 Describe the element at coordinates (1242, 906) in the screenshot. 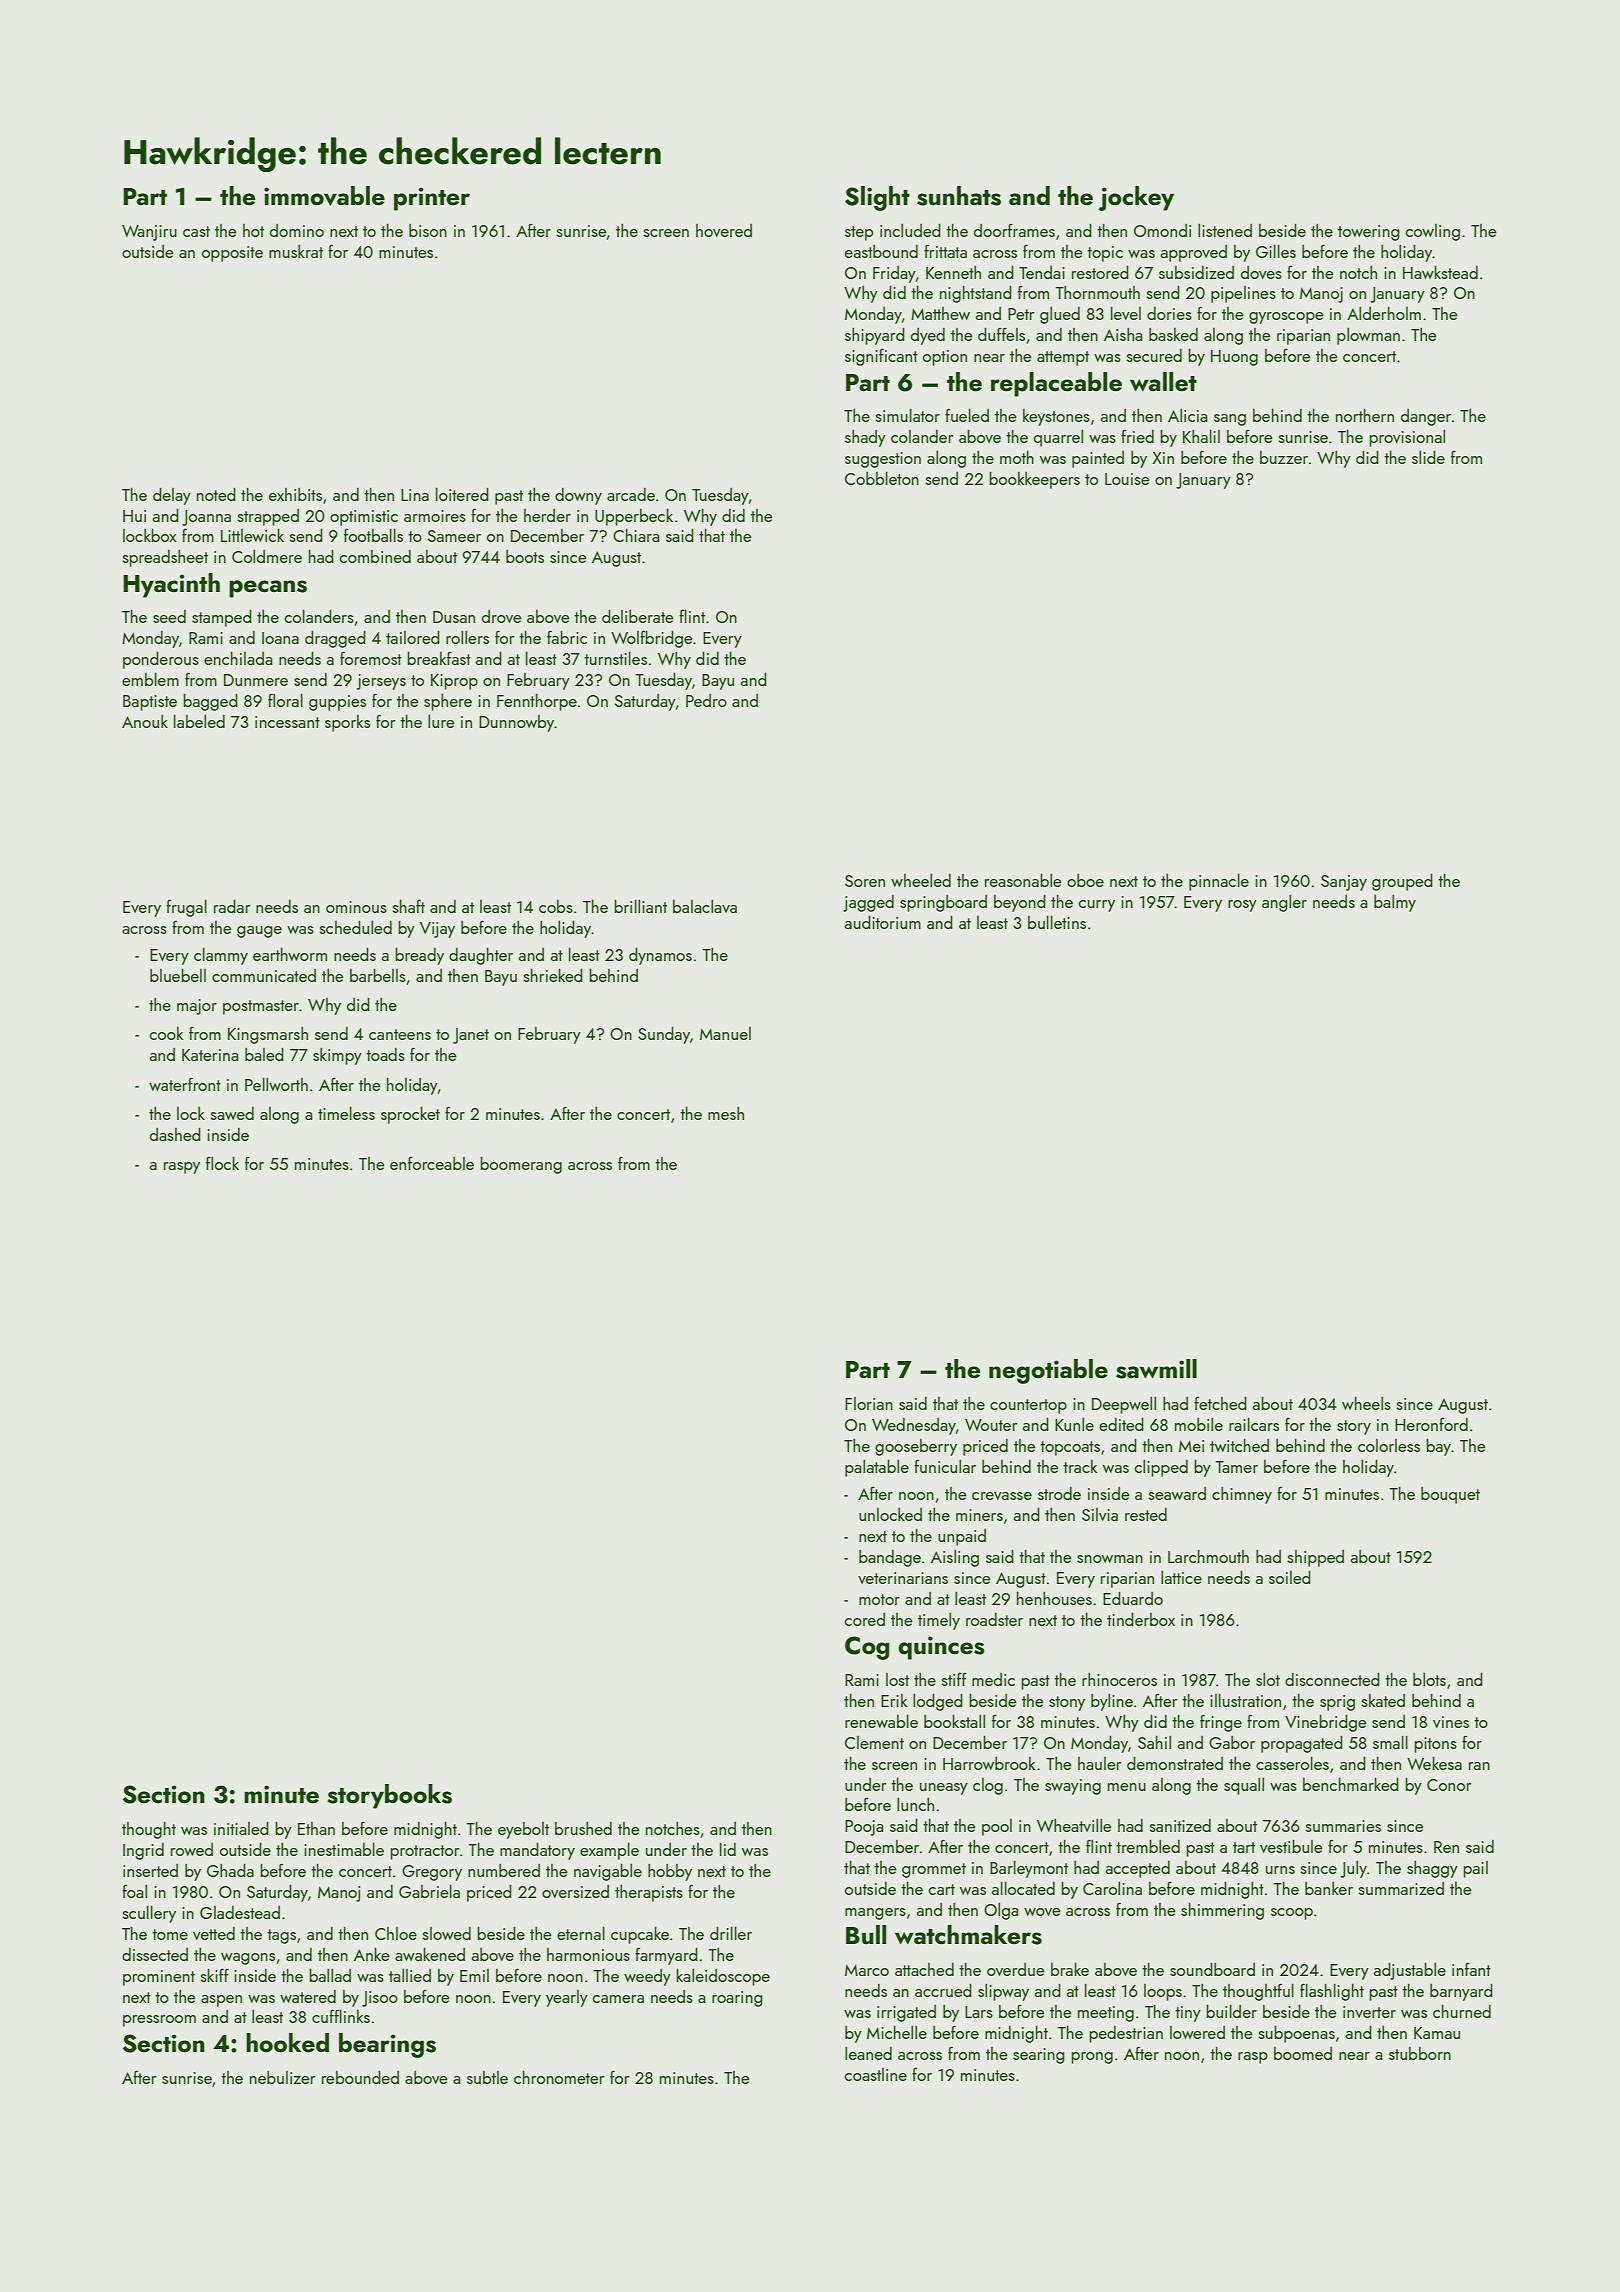

I see `rosy` at that location.
